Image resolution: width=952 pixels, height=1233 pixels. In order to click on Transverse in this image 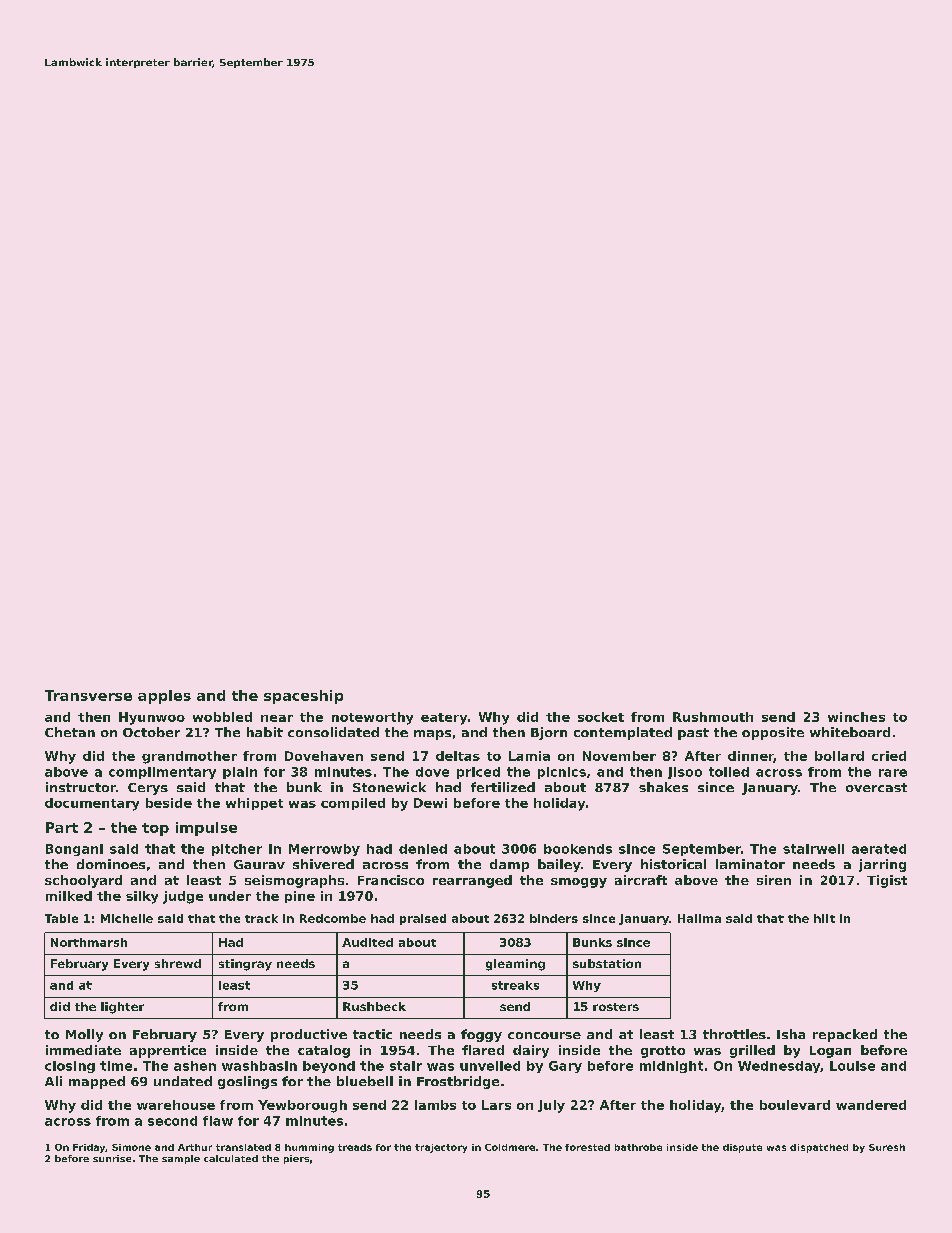, I will do `click(88, 695)`.
